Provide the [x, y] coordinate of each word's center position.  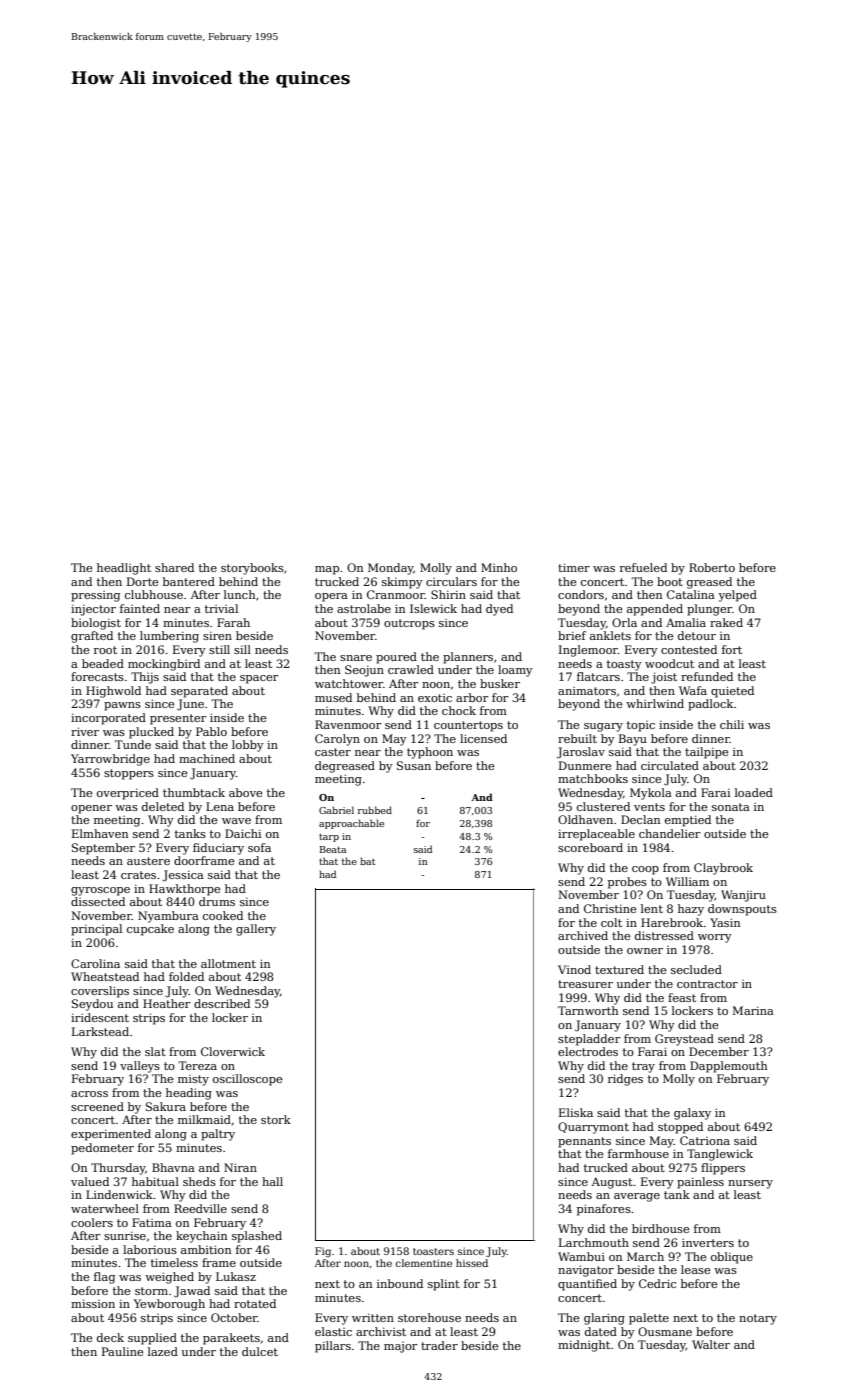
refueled [643, 567]
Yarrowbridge [110, 760]
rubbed [375, 810]
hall [272, 1181]
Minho [499, 567]
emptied [688, 821]
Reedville [200, 1208]
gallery [256, 930]
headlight [124, 569]
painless [700, 1183]
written [373, 1317]
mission [93, 1303]
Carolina [95, 963]
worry [715, 938]
